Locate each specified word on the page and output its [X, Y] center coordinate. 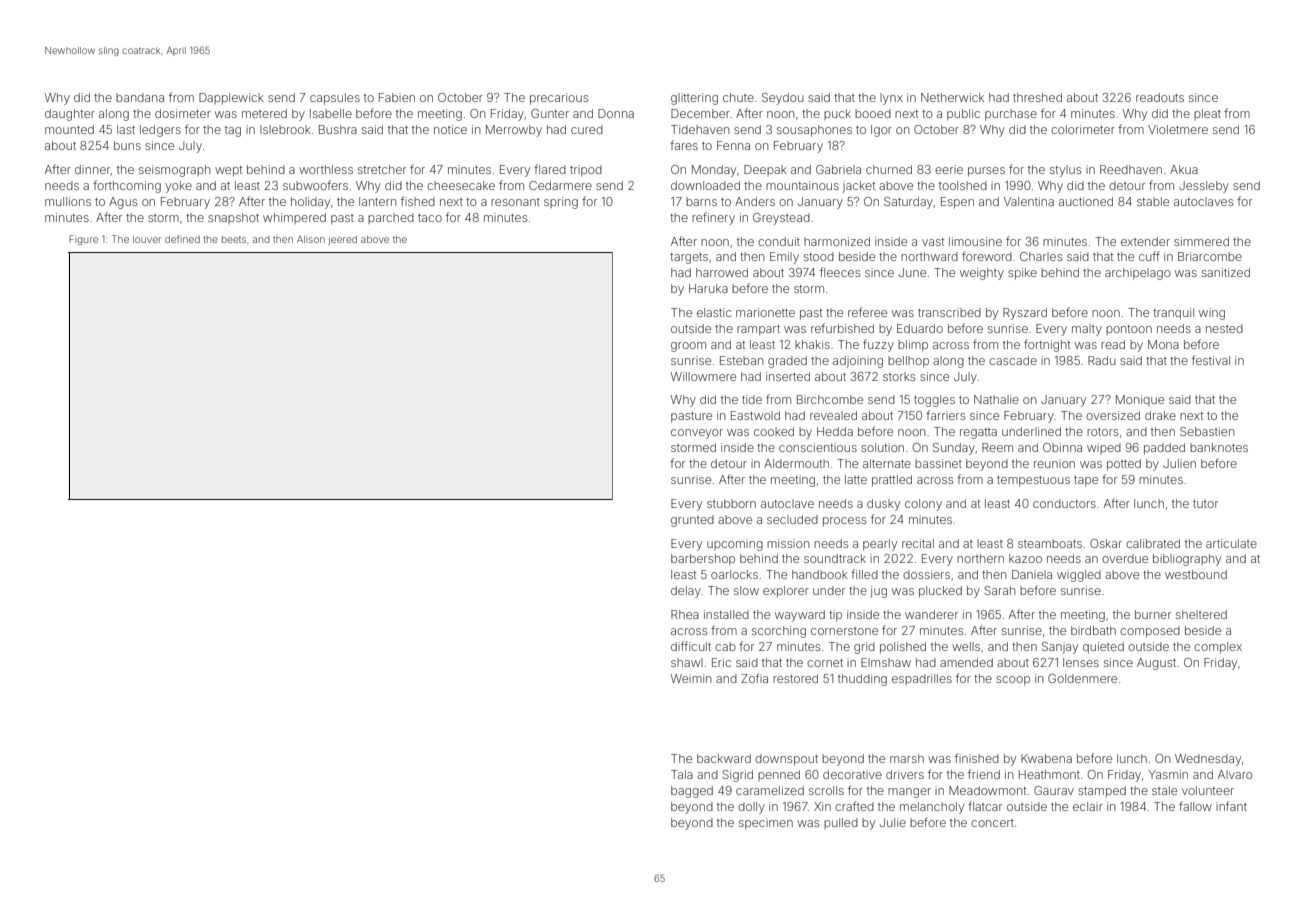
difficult [691, 646]
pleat [1207, 114]
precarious [559, 99]
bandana [140, 97]
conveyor [697, 434]
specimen [766, 824]
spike [1022, 274]
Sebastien [1207, 431]
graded [787, 362]
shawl [687, 662]
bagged [692, 792]
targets [689, 258]
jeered [342, 240]
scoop [1013, 681]
